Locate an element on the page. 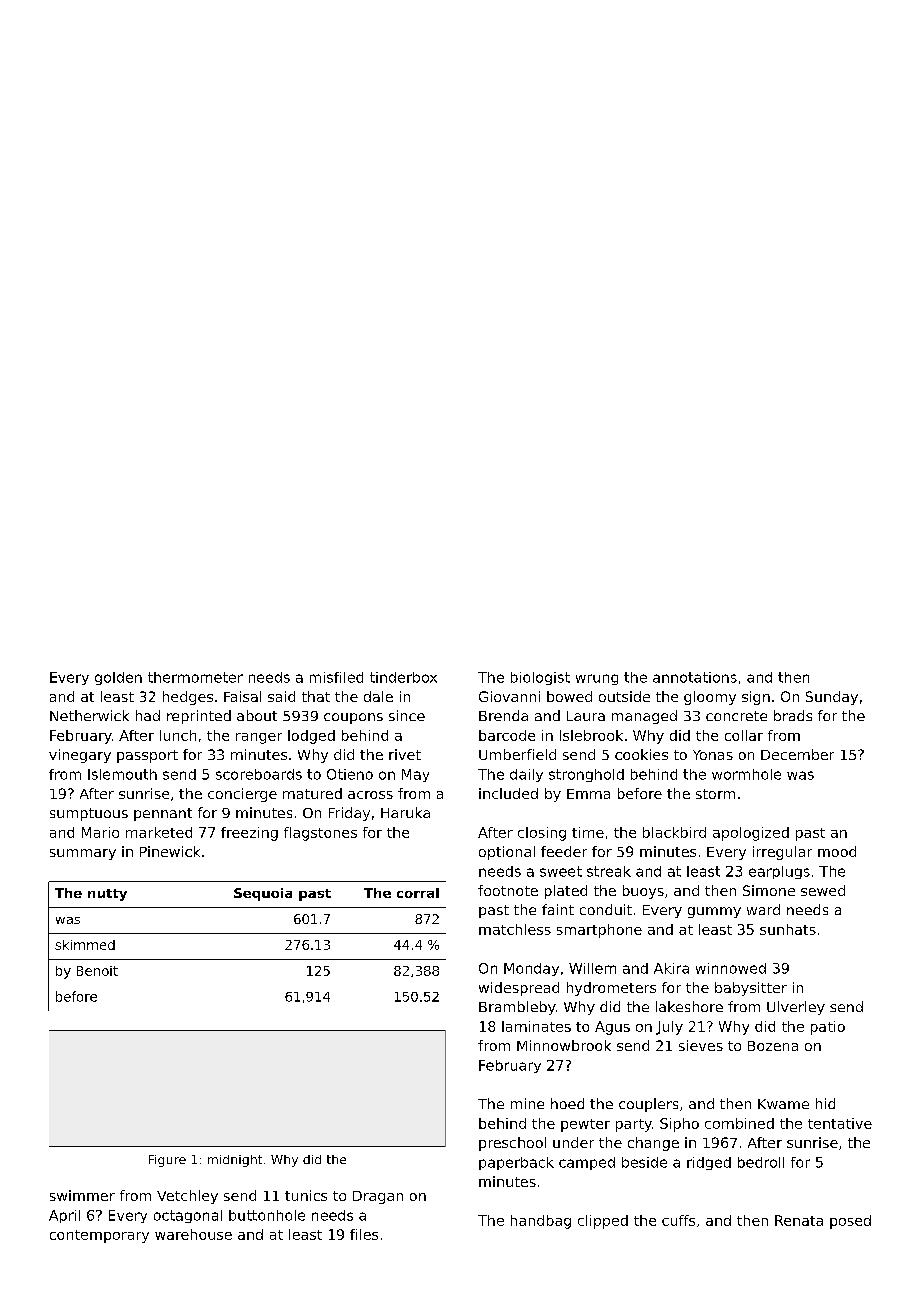 The image size is (924, 1308). freezing is located at coordinates (249, 834).
